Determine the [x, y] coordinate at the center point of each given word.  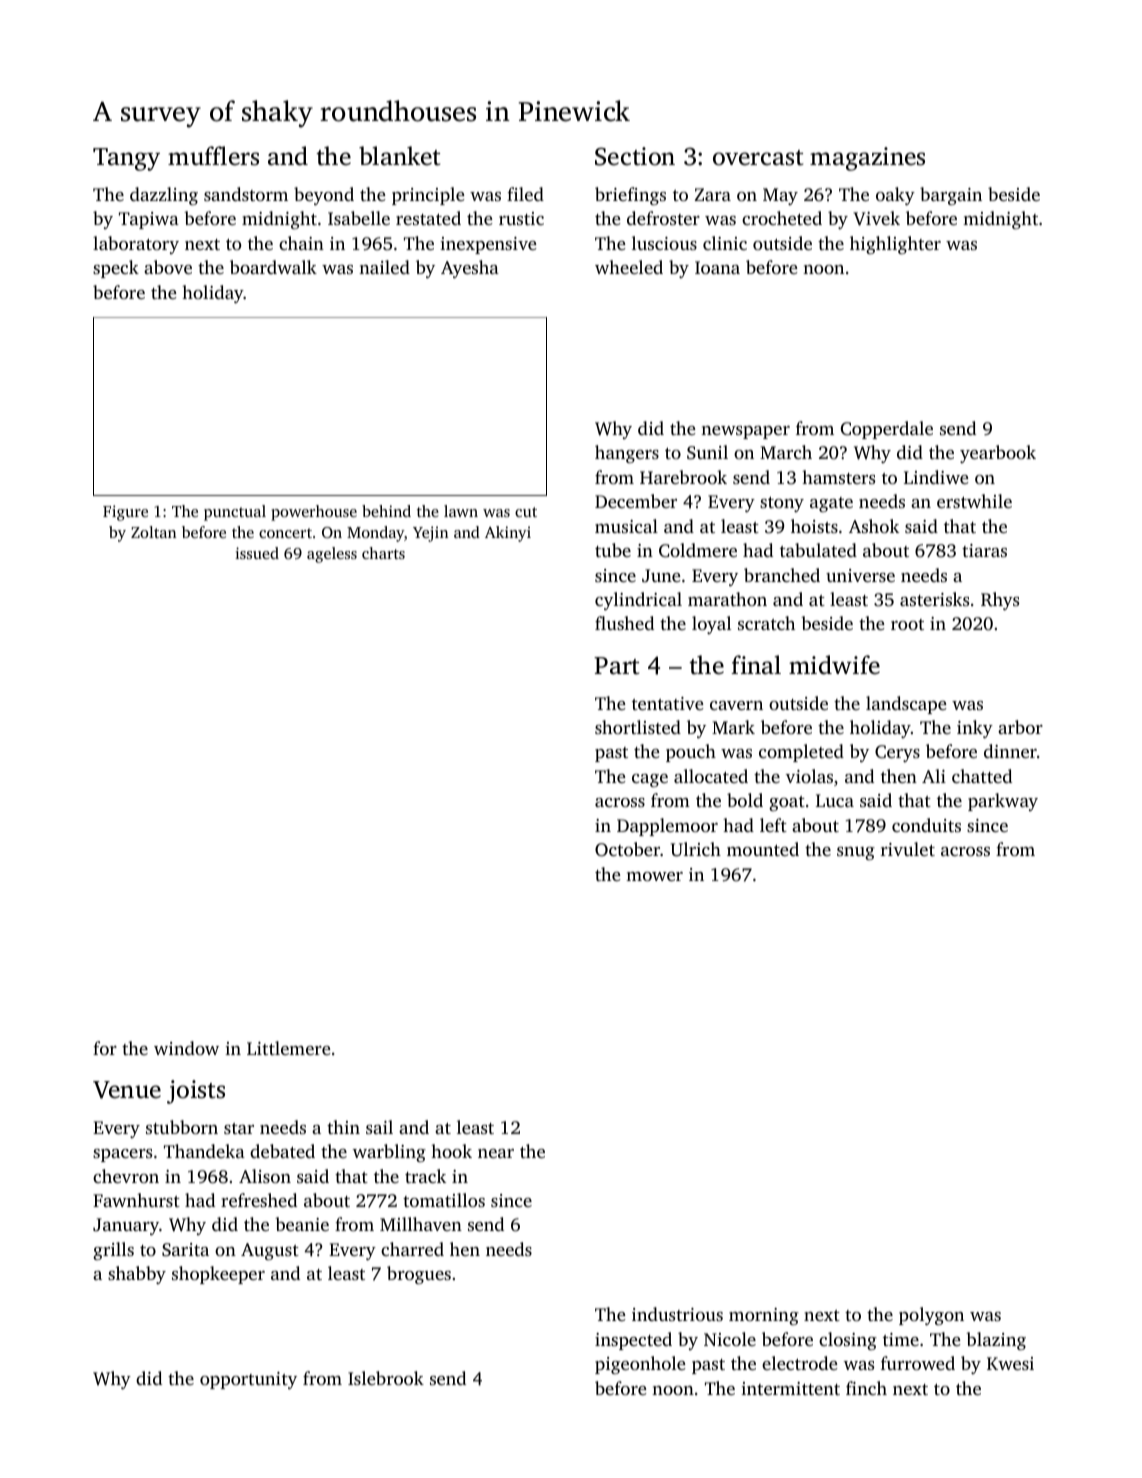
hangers [627, 454]
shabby [137, 1275]
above [168, 267]
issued [257, 553]
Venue [127, 1090]
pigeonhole [640, 1365]
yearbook [998, 454]
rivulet [908, 849]
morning [764, 1316]
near [496, 1153]
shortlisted [638, 727]
